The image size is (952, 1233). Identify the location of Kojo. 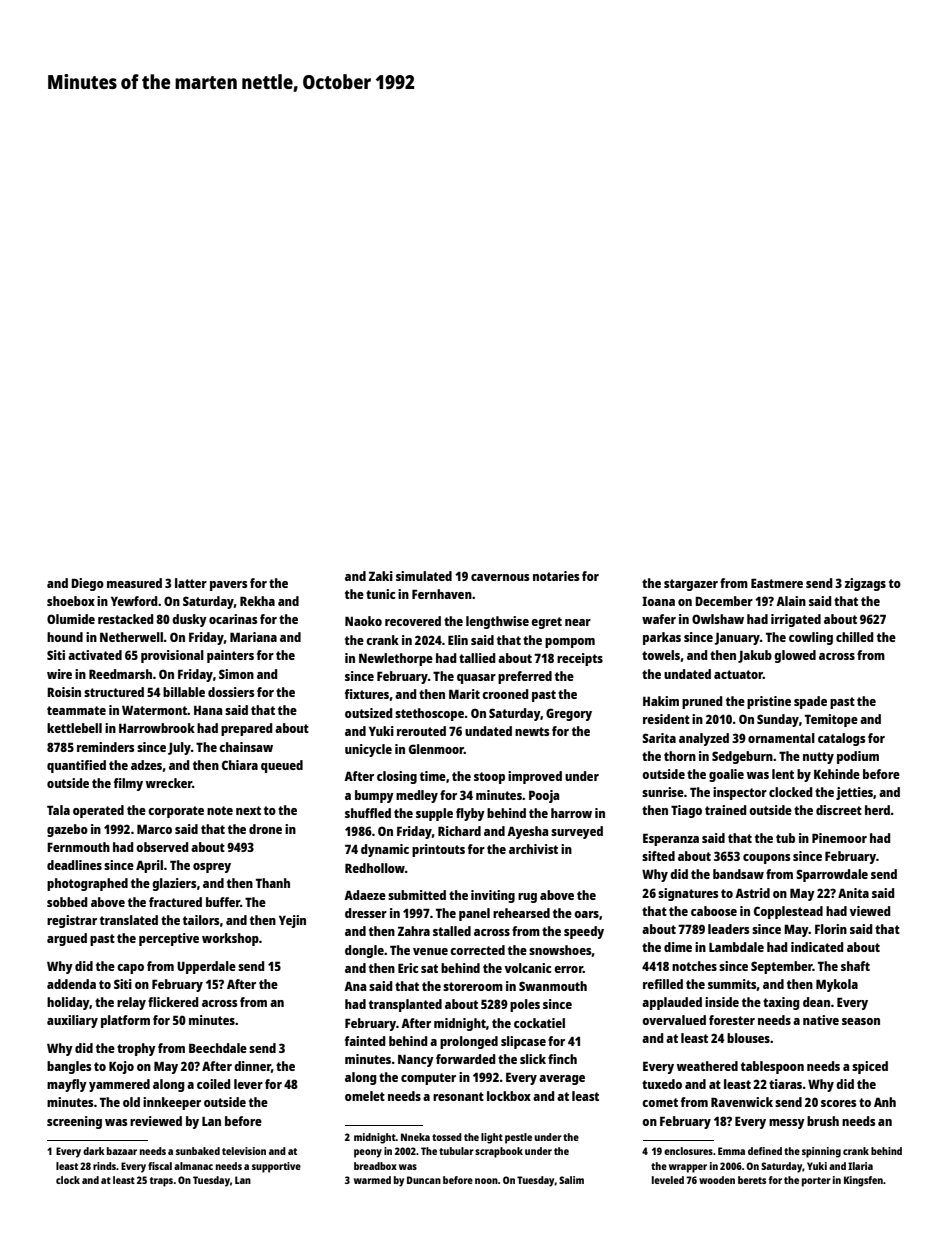
(121, 1067).
